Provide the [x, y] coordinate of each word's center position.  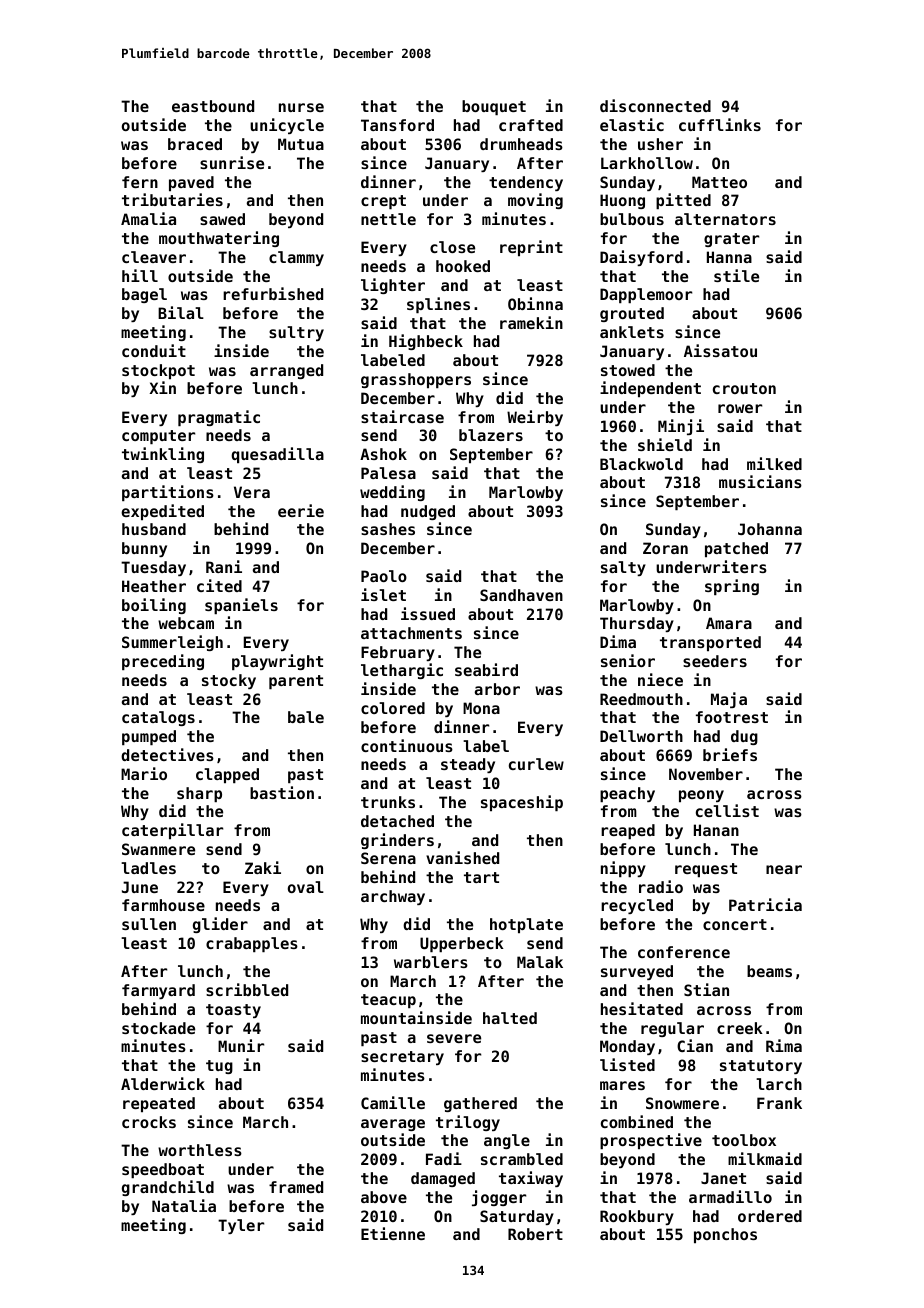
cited [219, 585]
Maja [729, 700]
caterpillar [172, 831]
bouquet [494, 107]
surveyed [637, 972]
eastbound [213, 106]
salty [623, 568]
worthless [200, 1150]
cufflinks [720, 124]
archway [393, 897]
